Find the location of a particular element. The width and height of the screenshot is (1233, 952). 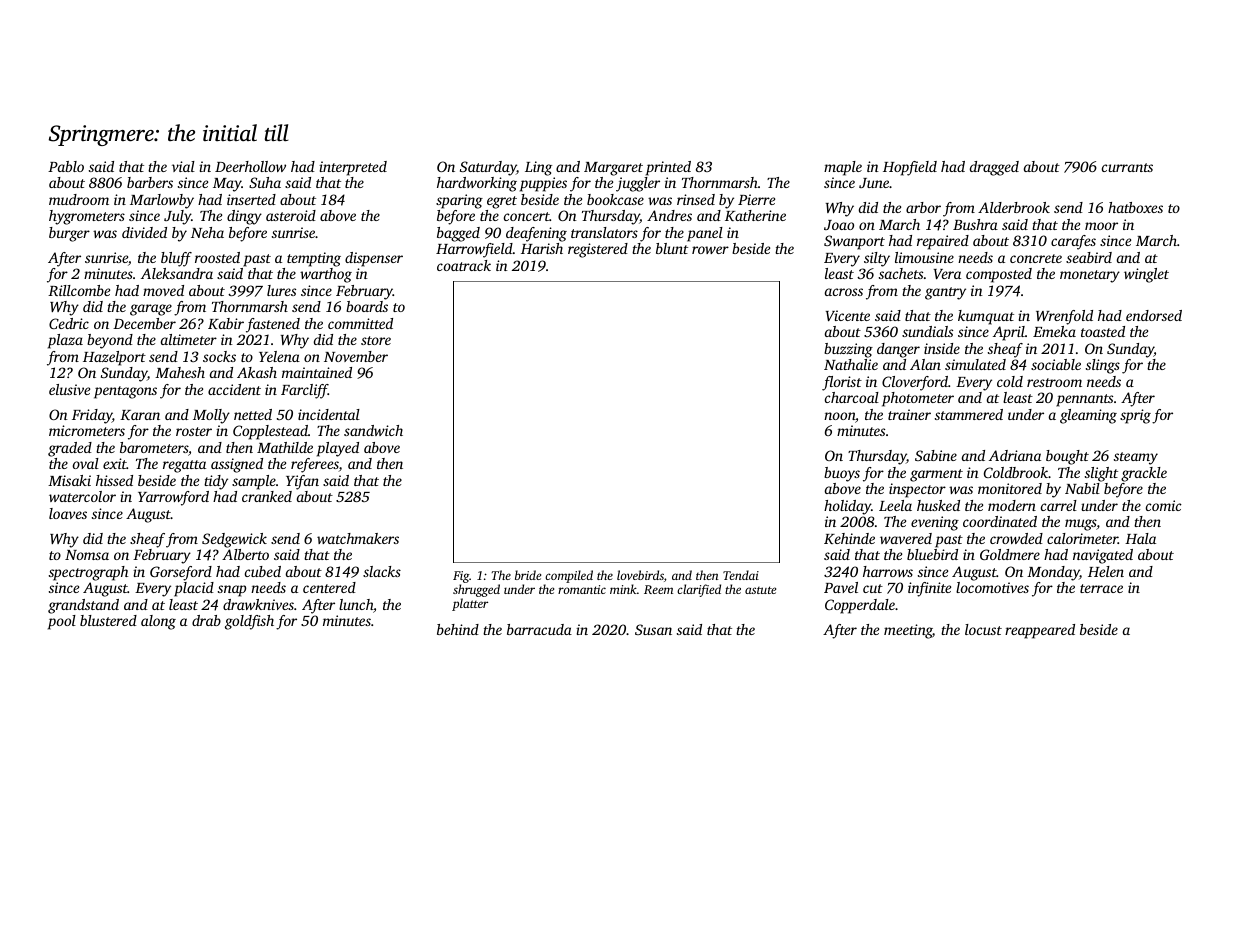

infinite is located at coordinates (929, 589).
